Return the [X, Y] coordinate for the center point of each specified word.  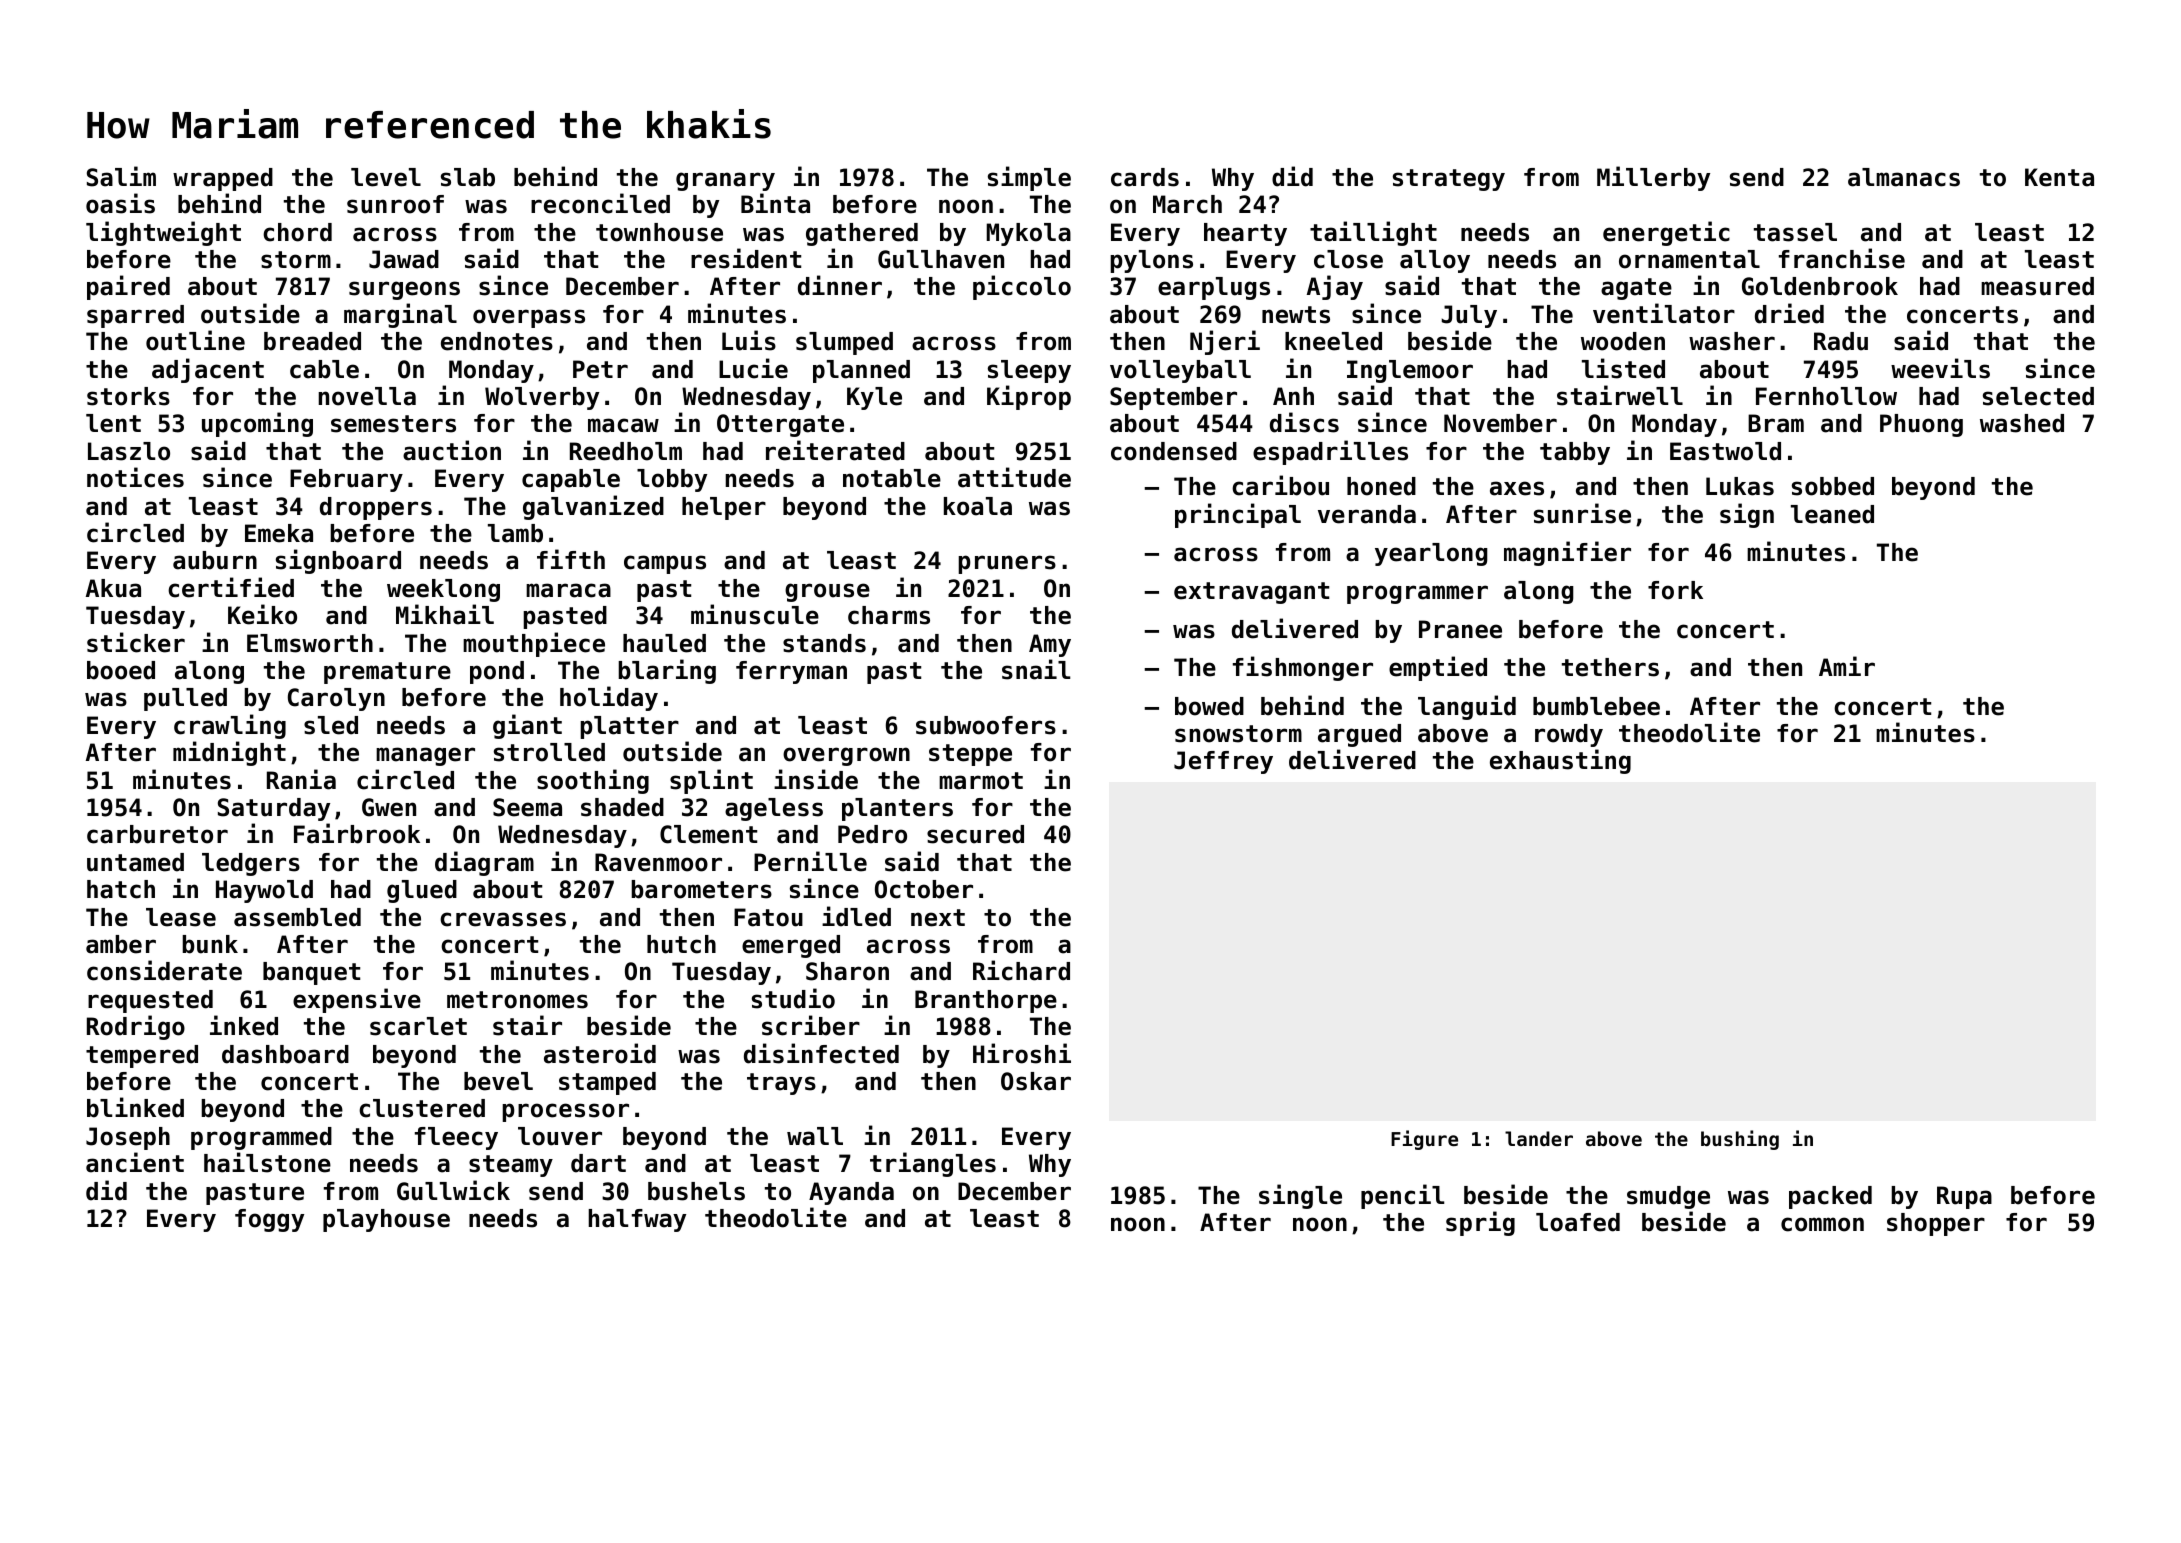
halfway [637, 1220]
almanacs [1904, 177]
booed [121, 670]
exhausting [1560, 761]
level [386, 177]
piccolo [1022, 287]
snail [1036, 669]
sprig [1480, 1223]
